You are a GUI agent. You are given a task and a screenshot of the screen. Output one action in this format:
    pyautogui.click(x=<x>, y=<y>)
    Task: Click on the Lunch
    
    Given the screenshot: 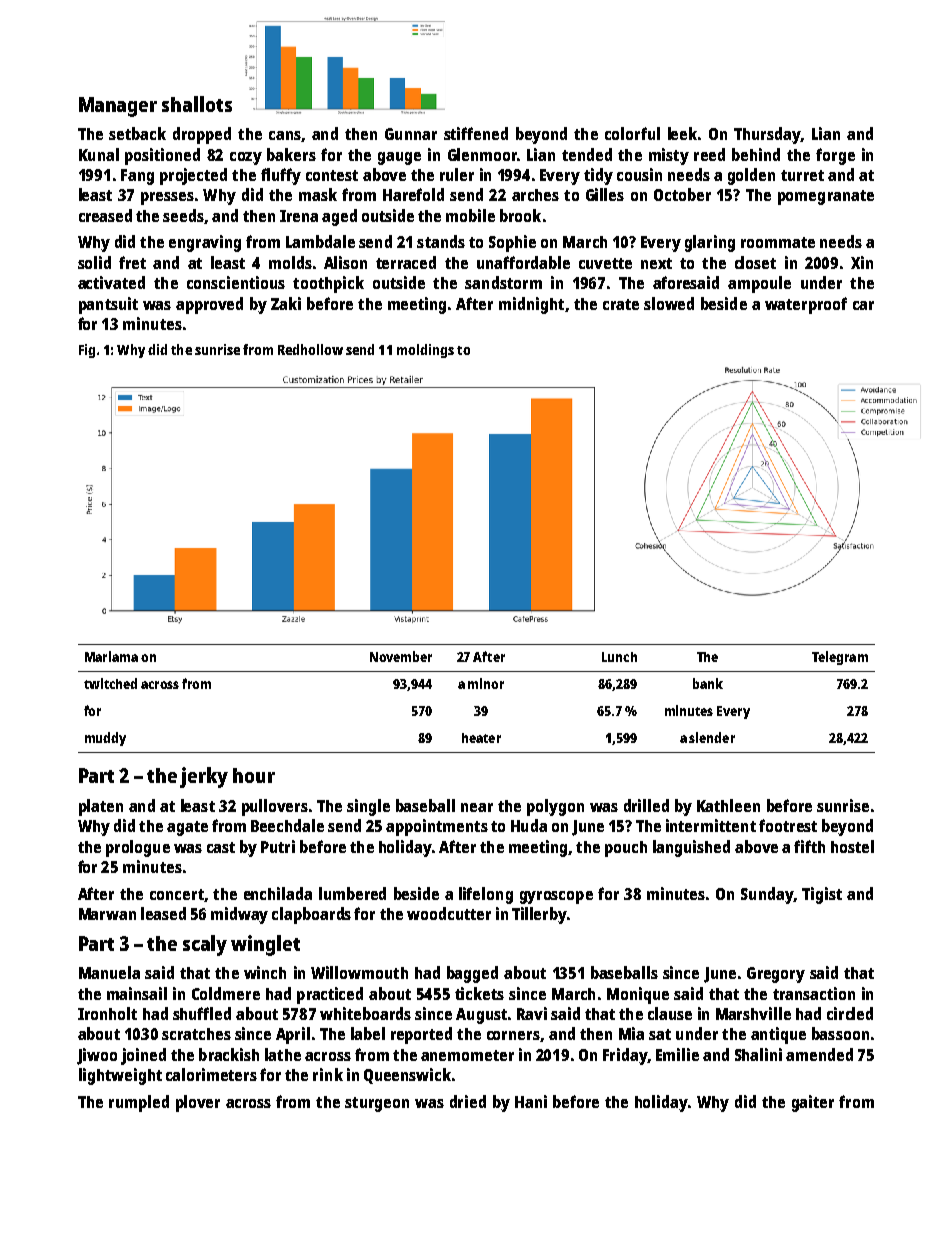 What is the action you would take?
    pyautogui.click(x=619, y=657)
